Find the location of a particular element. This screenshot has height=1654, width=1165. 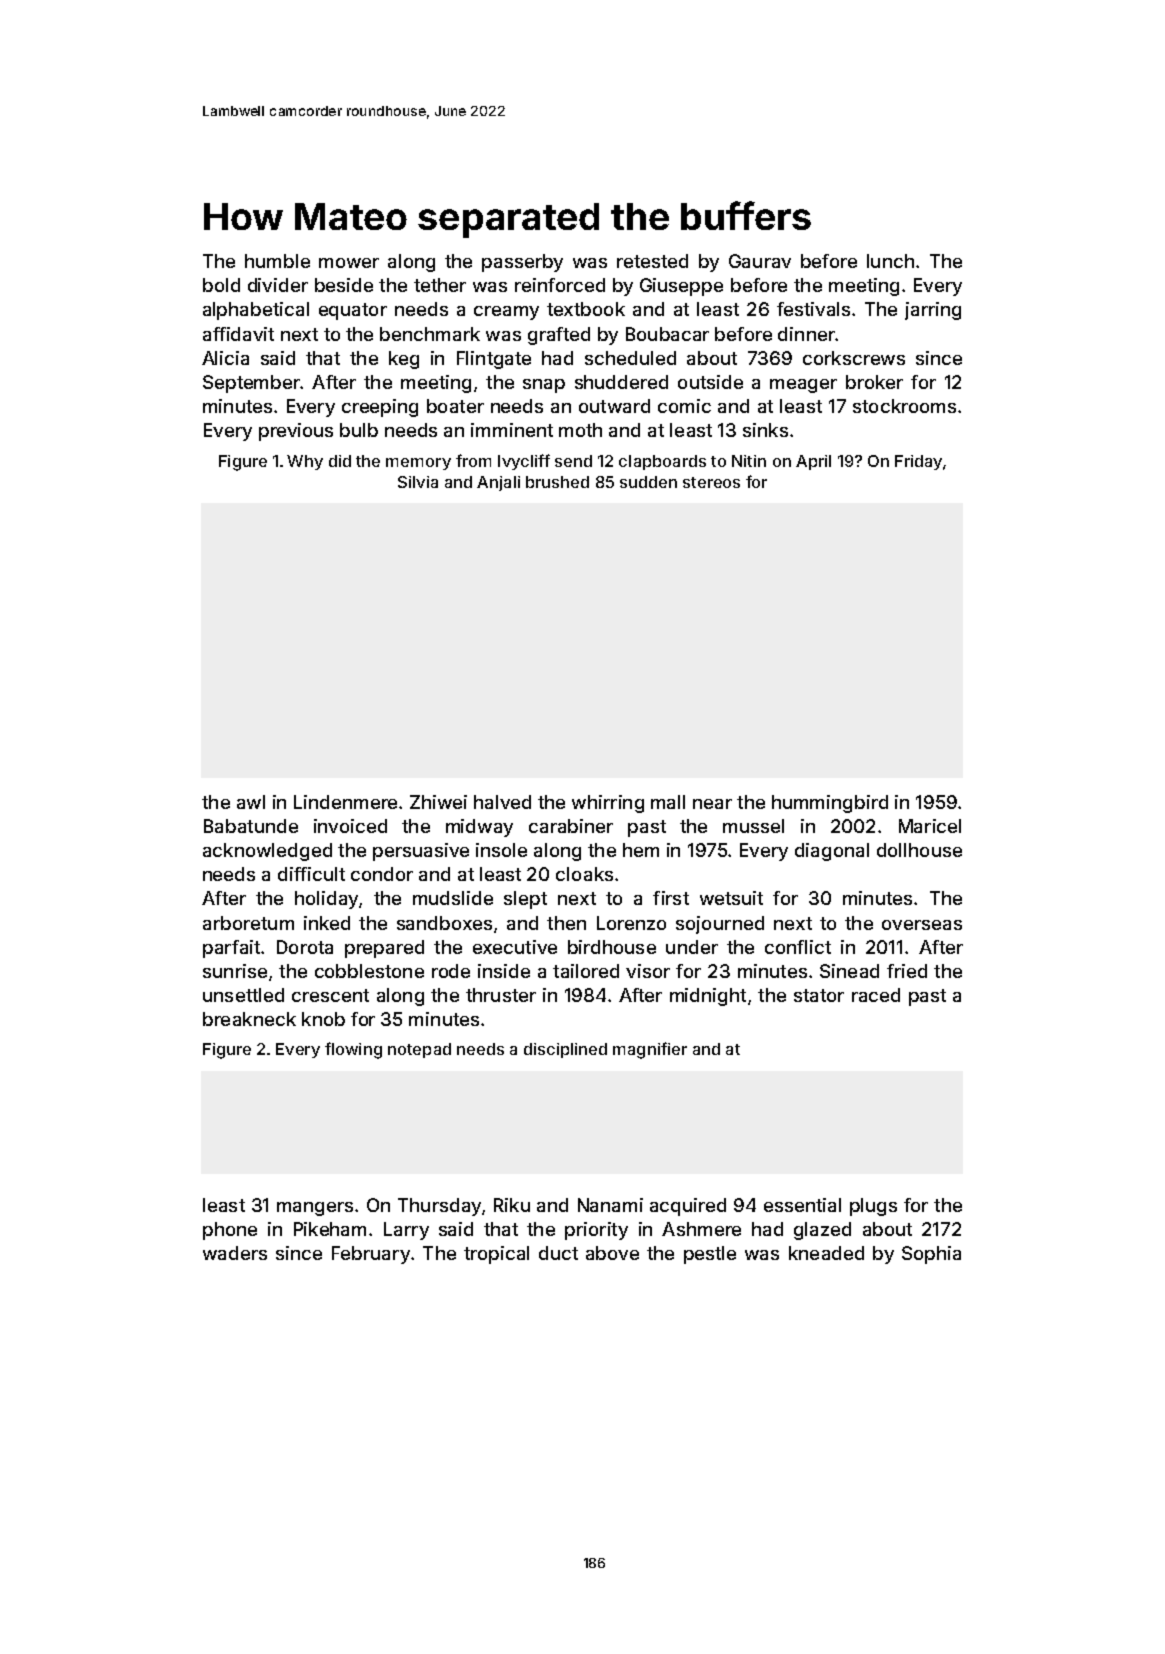

February is located at coordinates (371, 1255).
